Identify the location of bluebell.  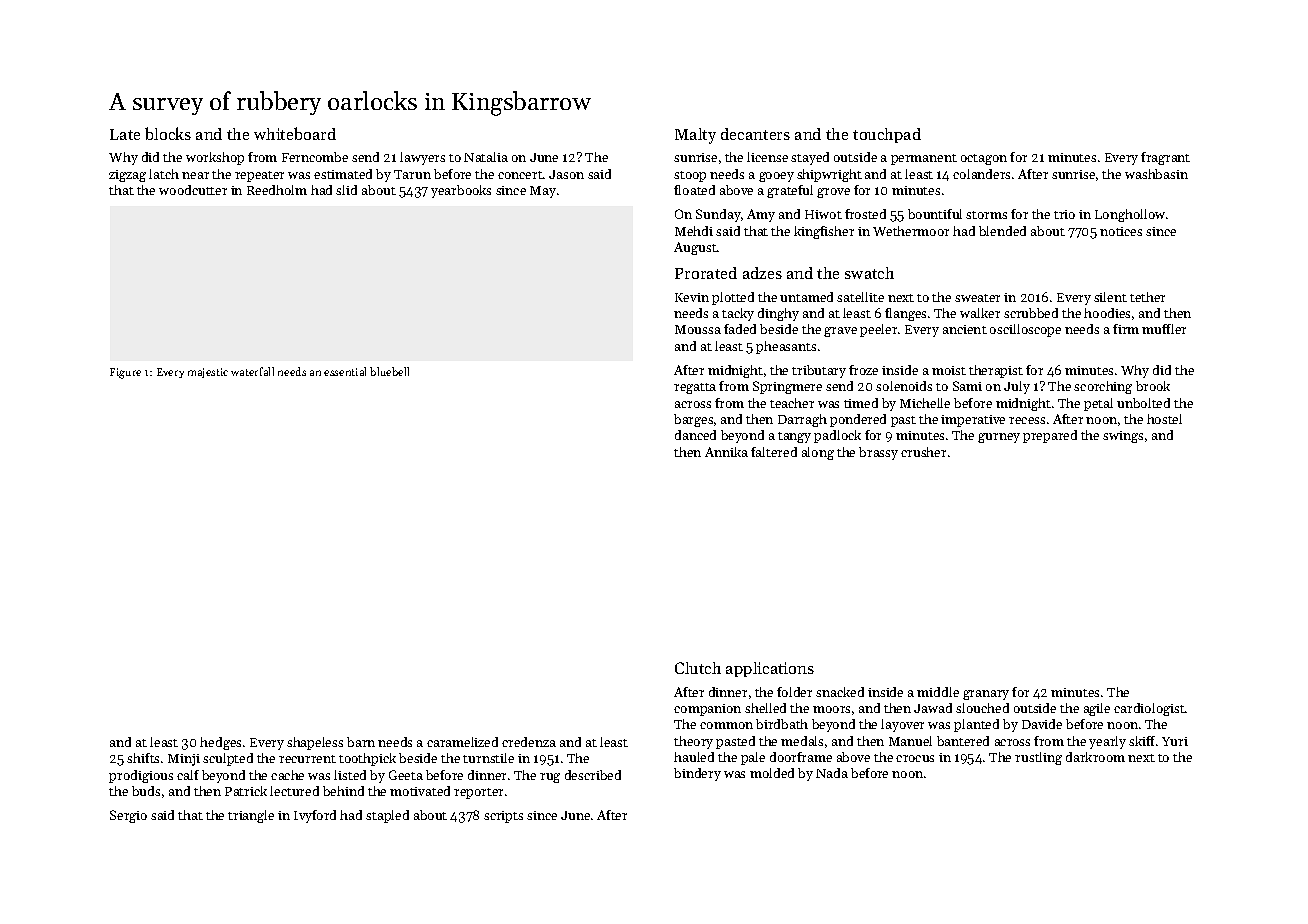
(389, 371).
